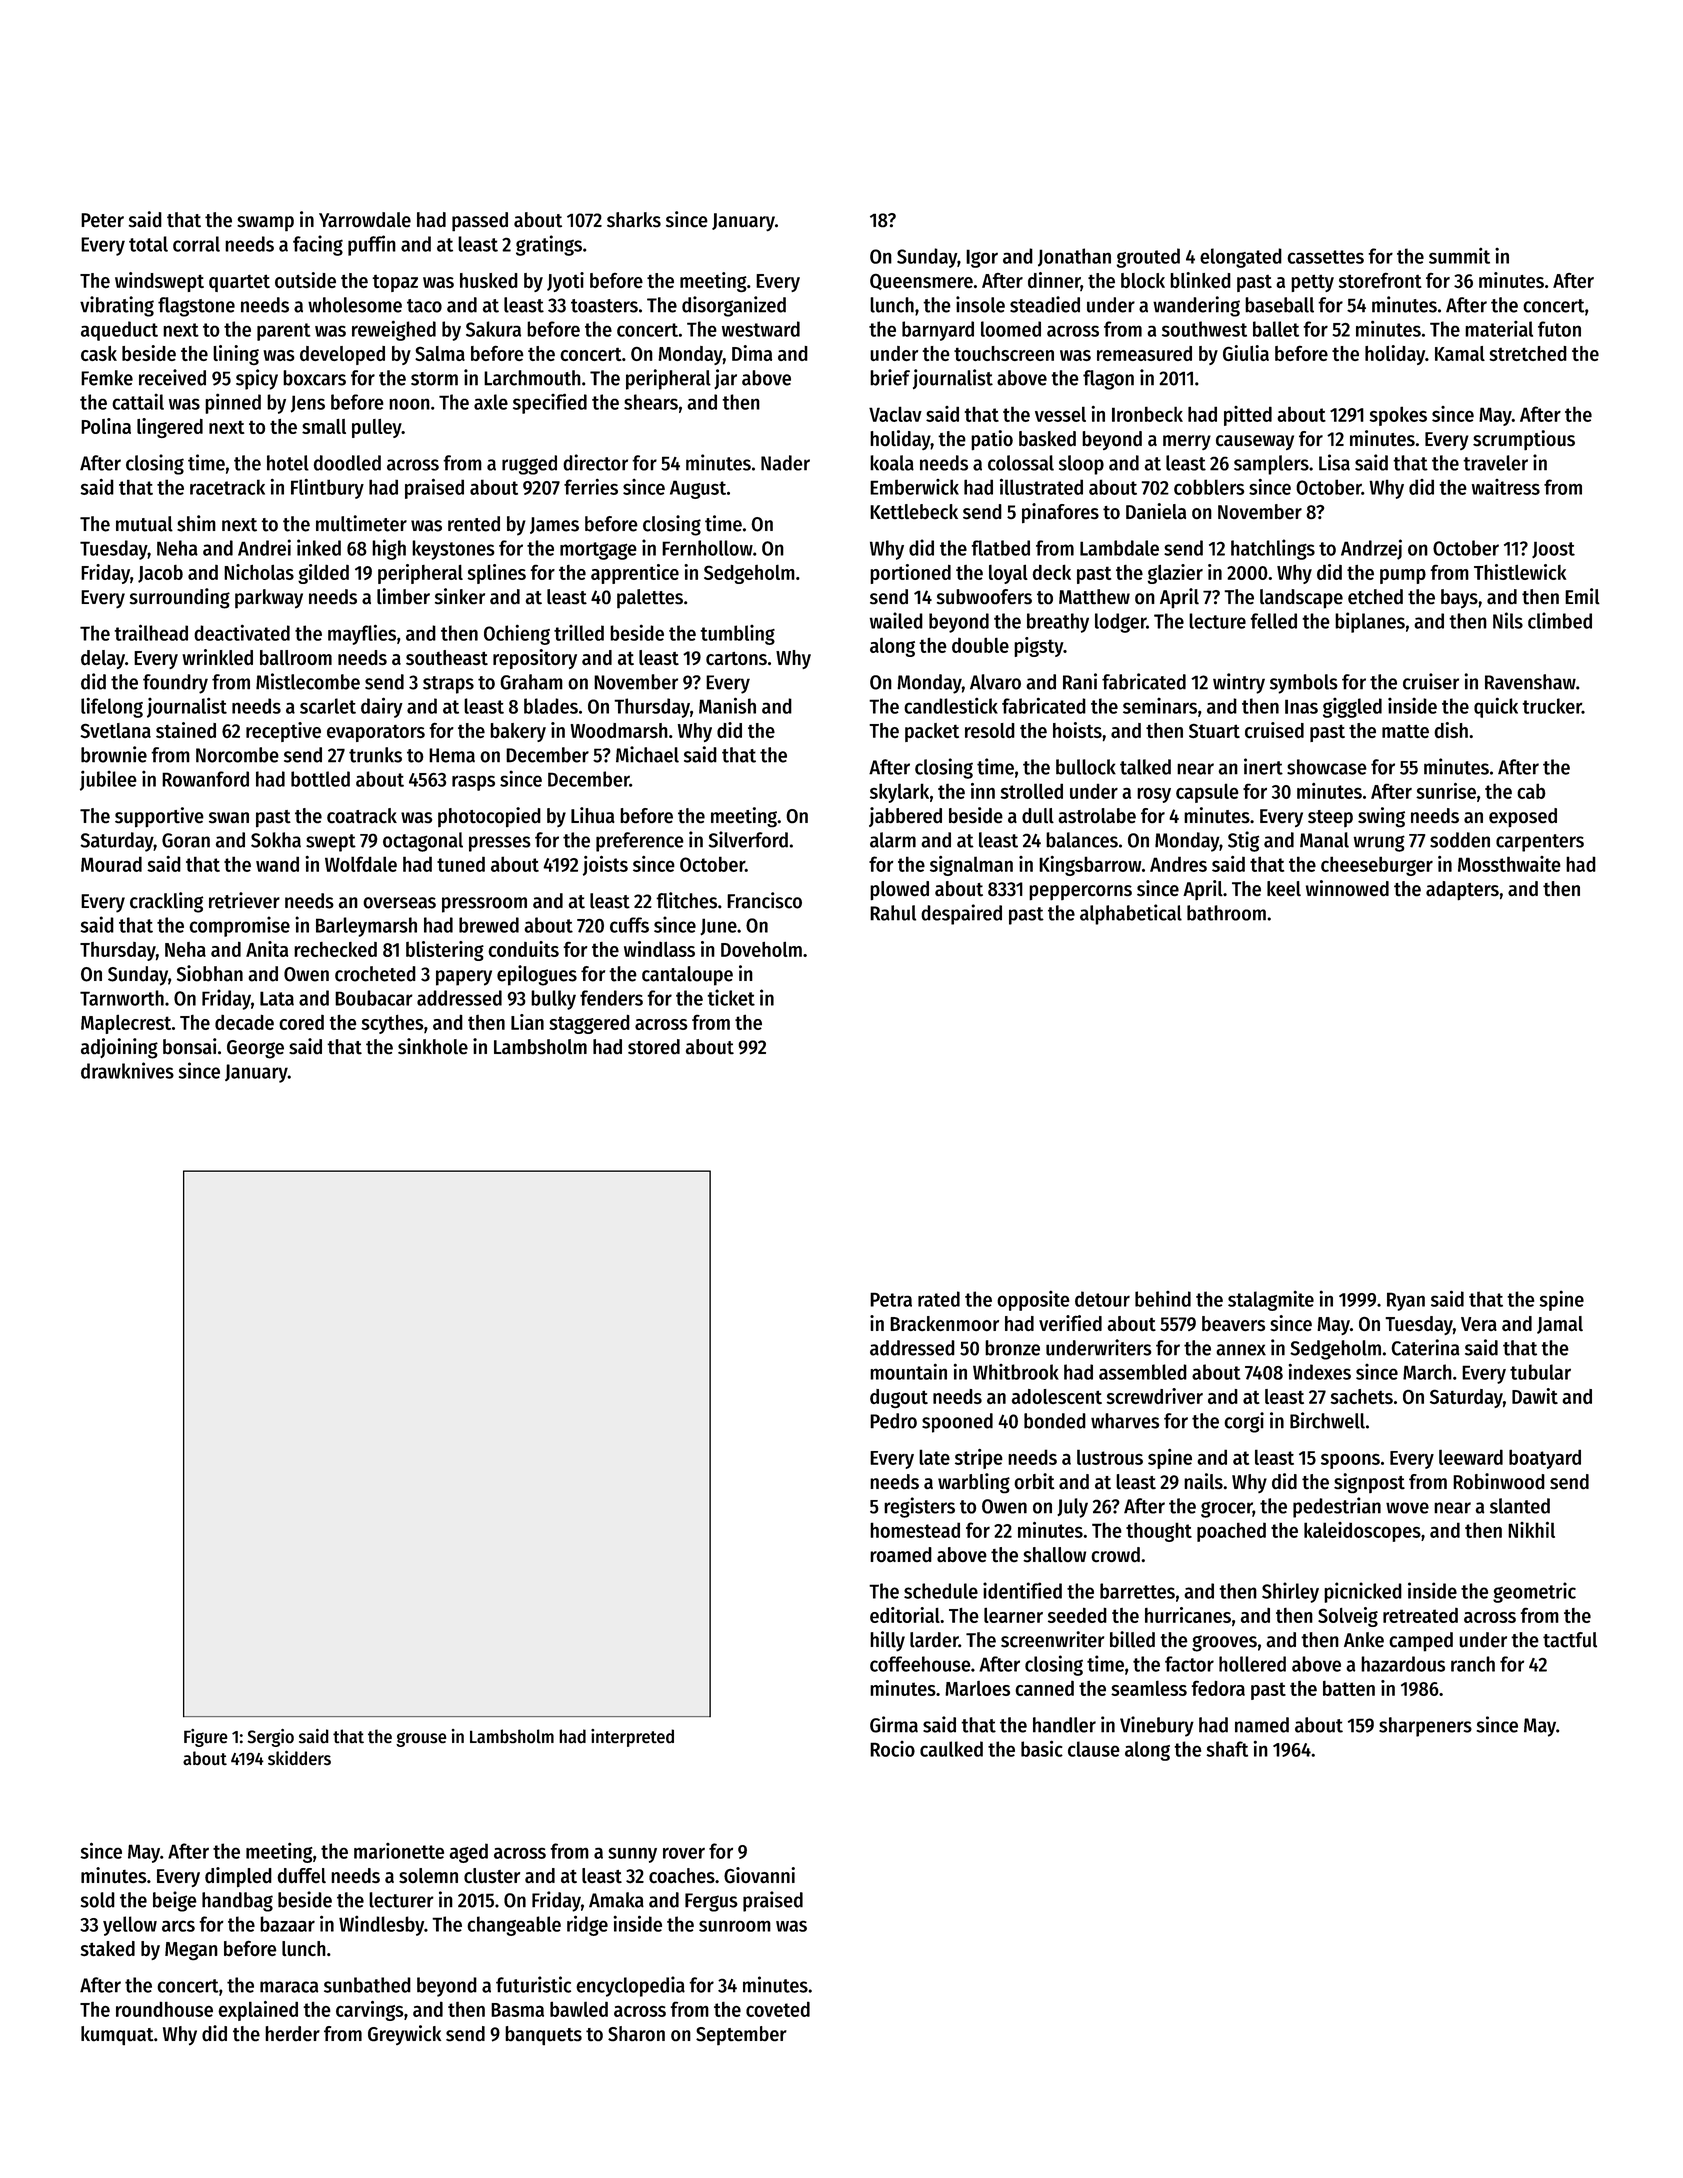 This image has width=1683, height=2178. What do you see at coordinates (1459, 255) in the image?
I see `summit` at bounding box center [1459, 255].
